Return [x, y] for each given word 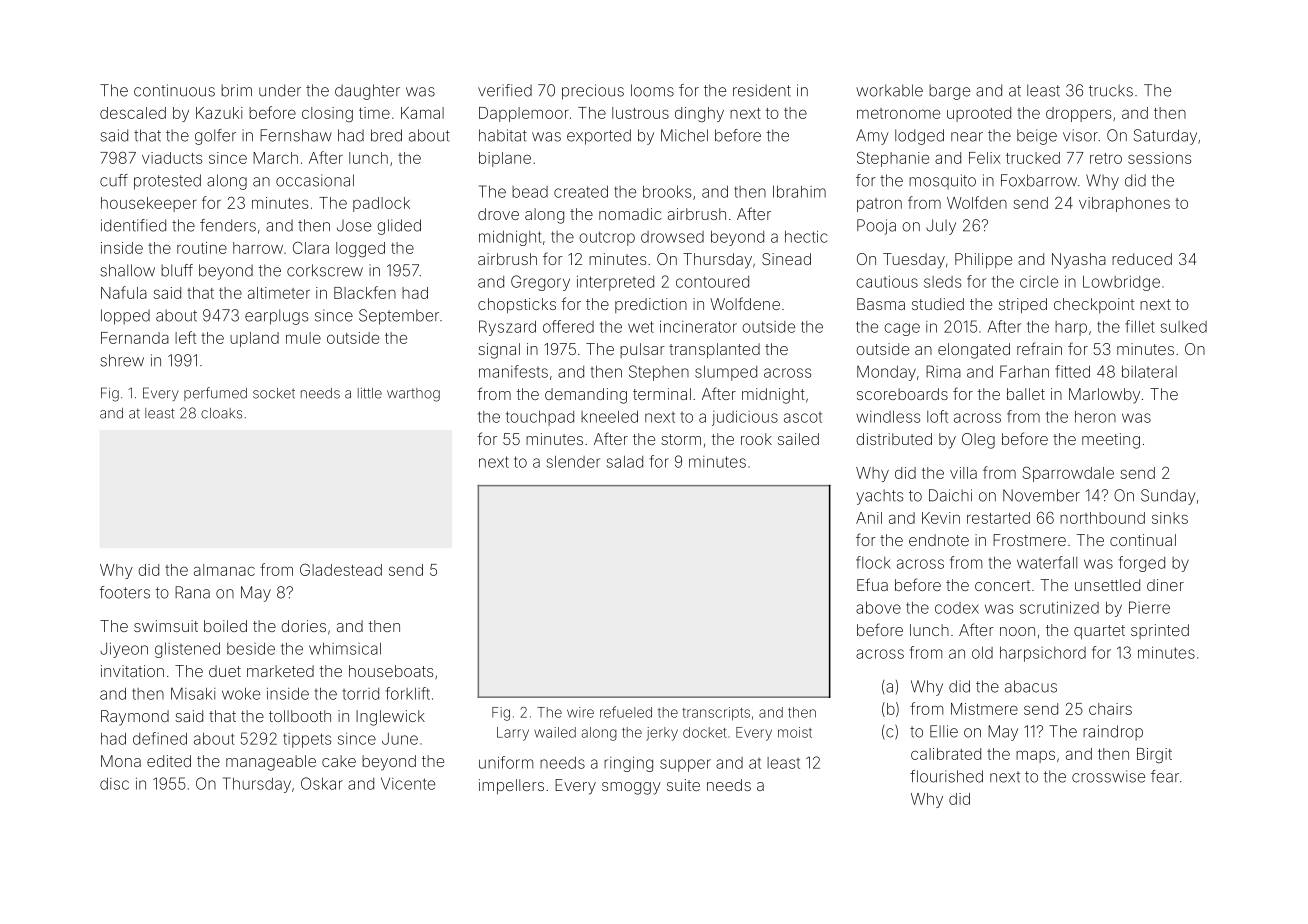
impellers [511, 786]
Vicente [408, 784]
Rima [943, 371]
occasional [315, 180]
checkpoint [1094, 305]
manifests [513, 371]
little [370, 393]
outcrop [607, 238]
